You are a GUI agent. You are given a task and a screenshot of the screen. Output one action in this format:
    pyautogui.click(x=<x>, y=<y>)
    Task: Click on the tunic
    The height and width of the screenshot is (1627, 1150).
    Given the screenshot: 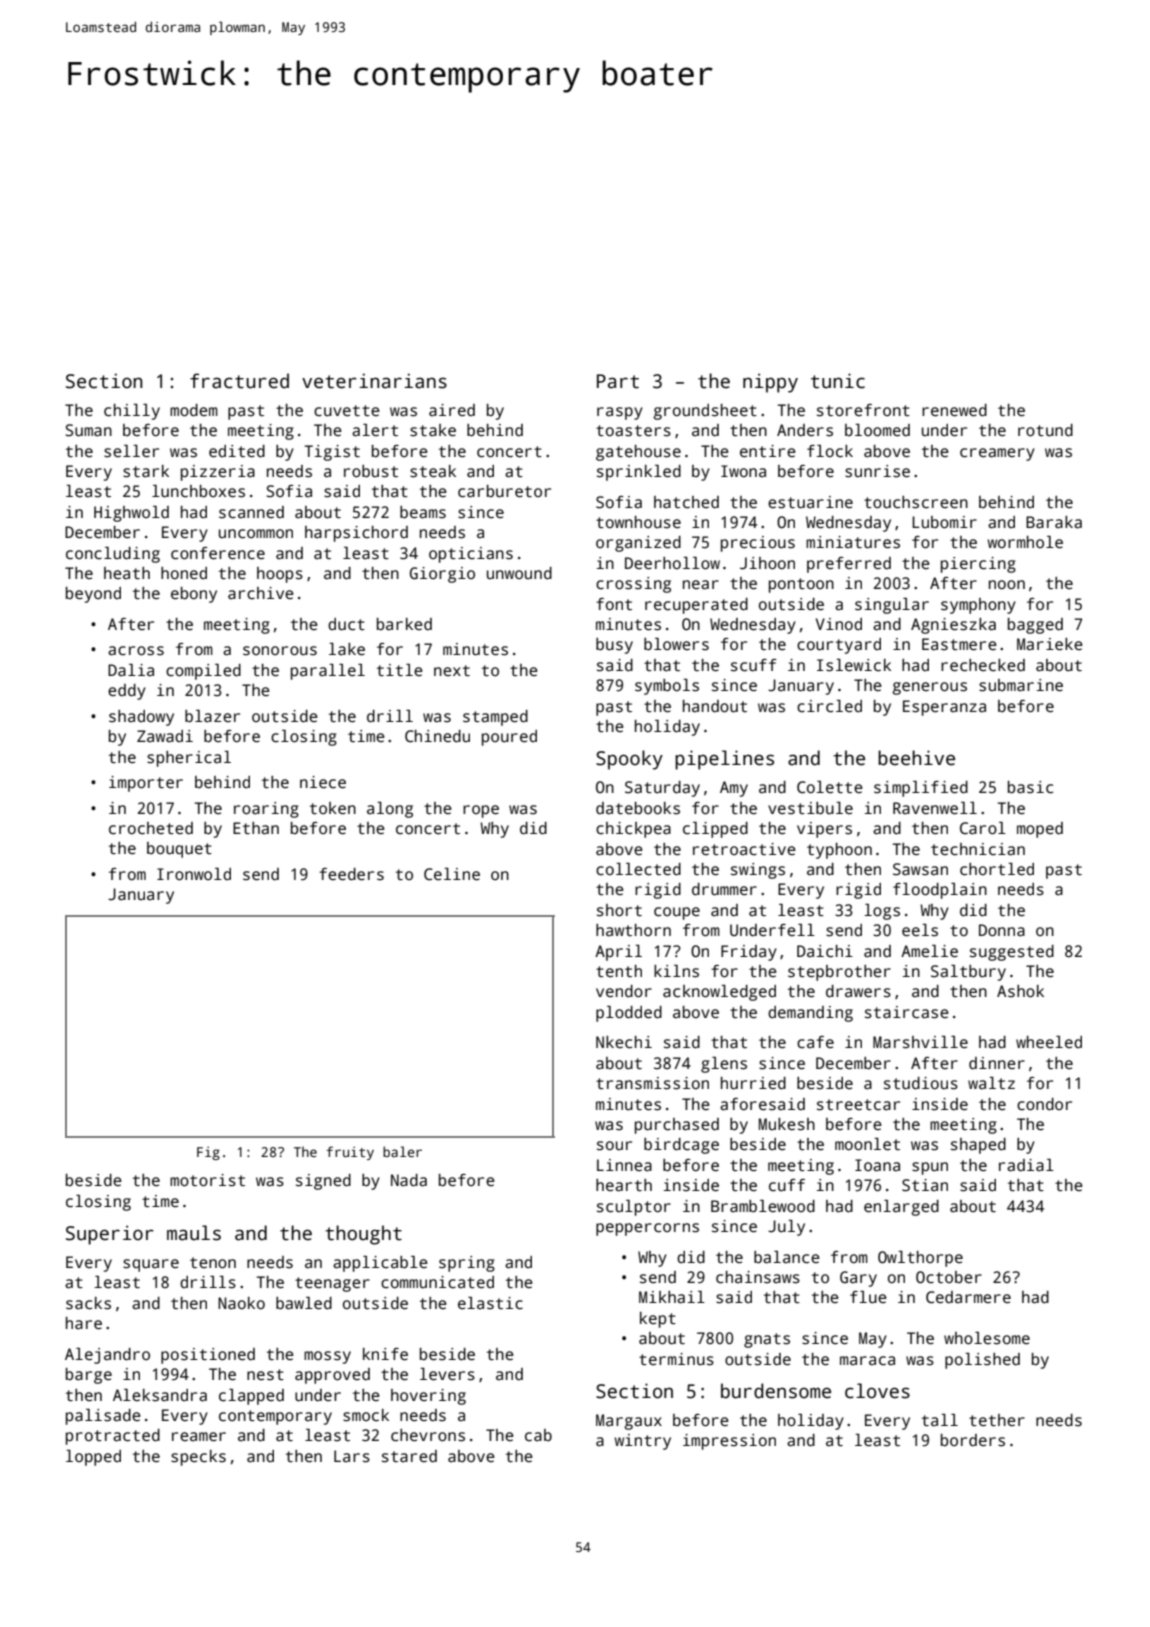 What is the action you would take?
    pyautogui.click(x=838, y=381)
